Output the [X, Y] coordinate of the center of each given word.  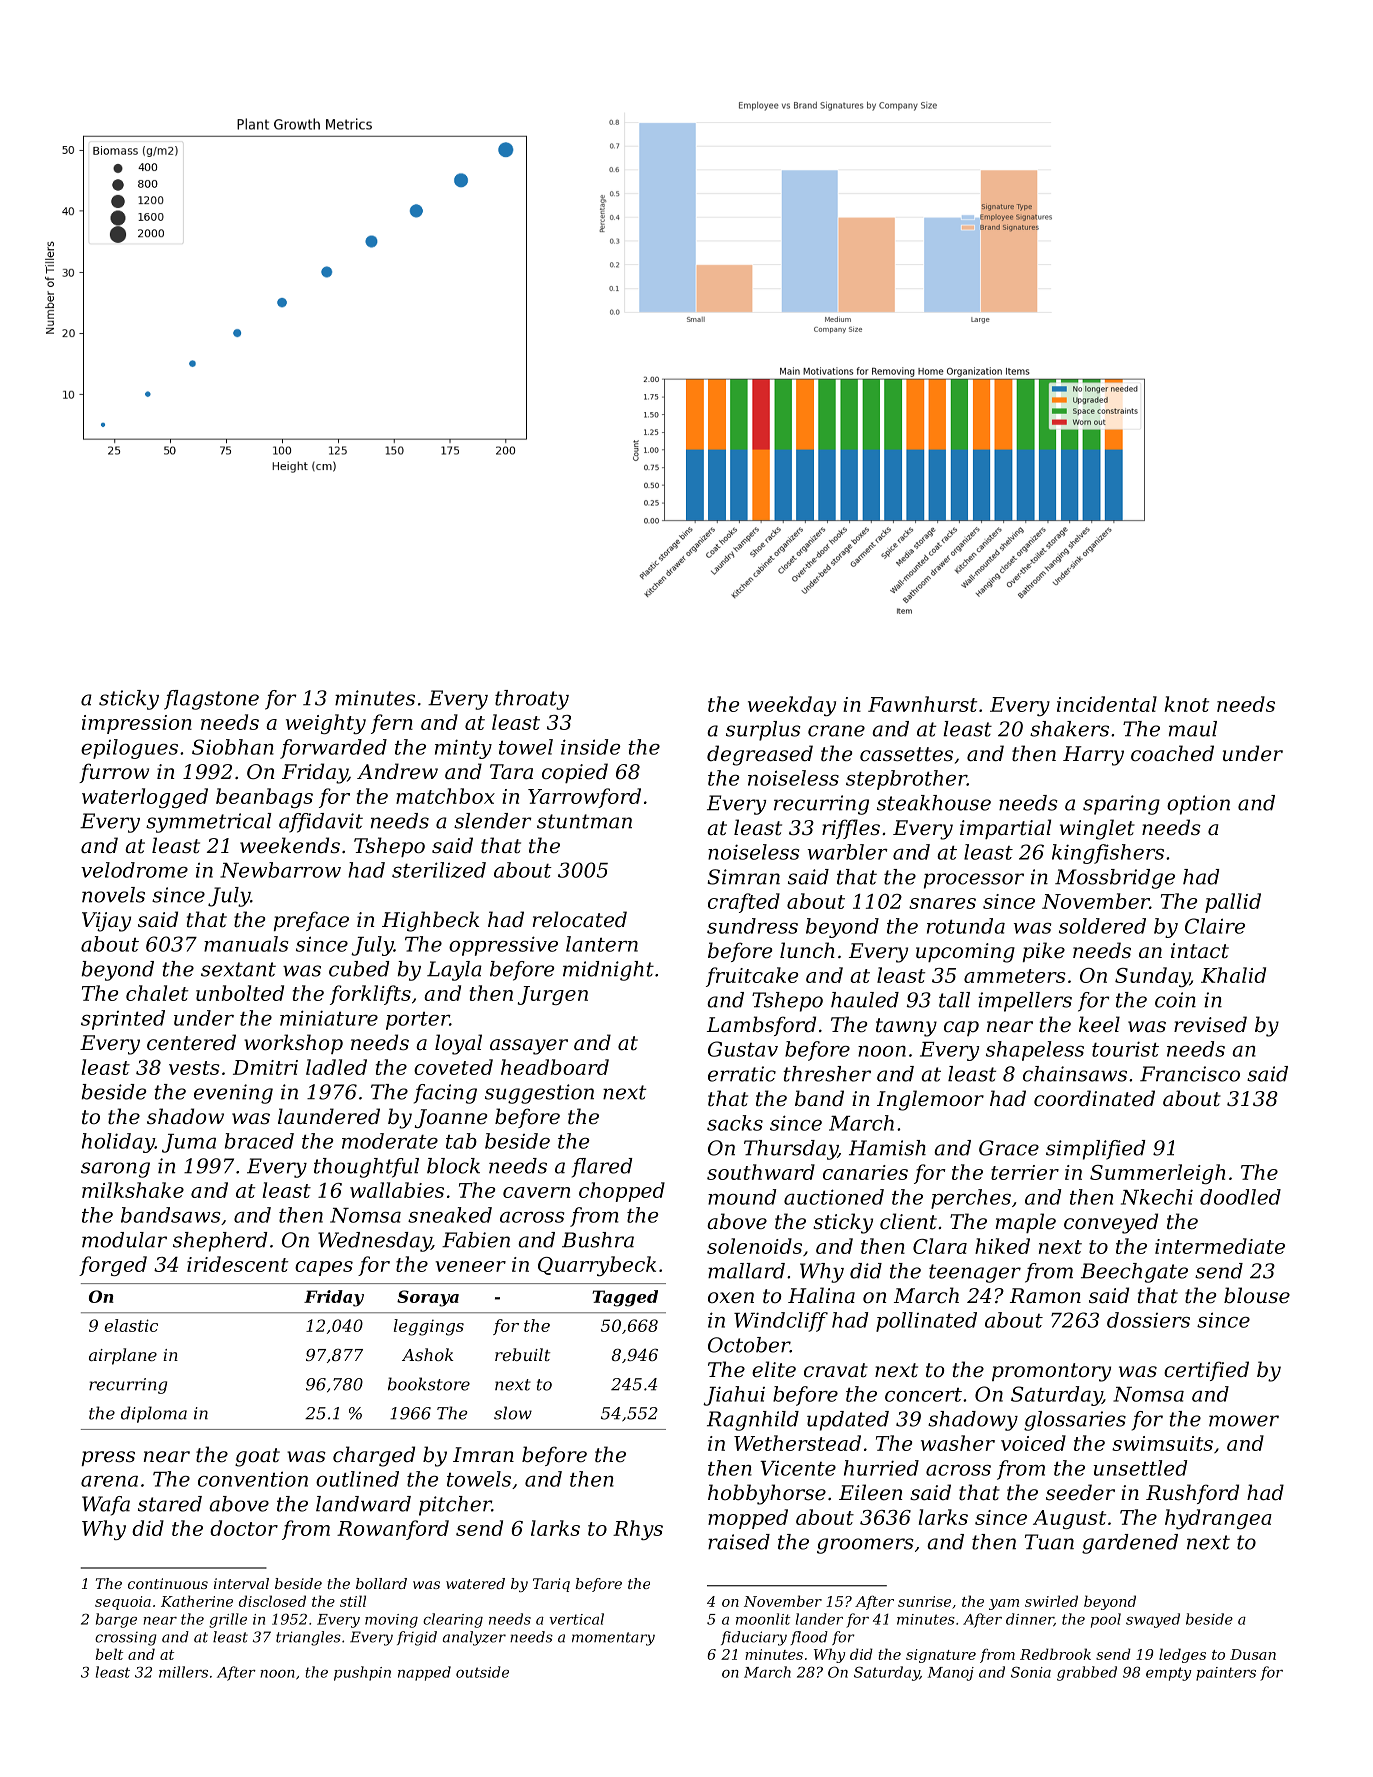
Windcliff [781, 1322]
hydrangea [1218, 1519]
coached [1172, 753]
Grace [1009, 1148]
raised [739, 1542]
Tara [511, 772]
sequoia [123, 1603]
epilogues [129, 749]
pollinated [926, 1322]
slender [492, 821]
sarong [115, 1170]
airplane [123, 1356]
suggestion [539, 1094]
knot [1186, 704]
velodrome [134, 870]
